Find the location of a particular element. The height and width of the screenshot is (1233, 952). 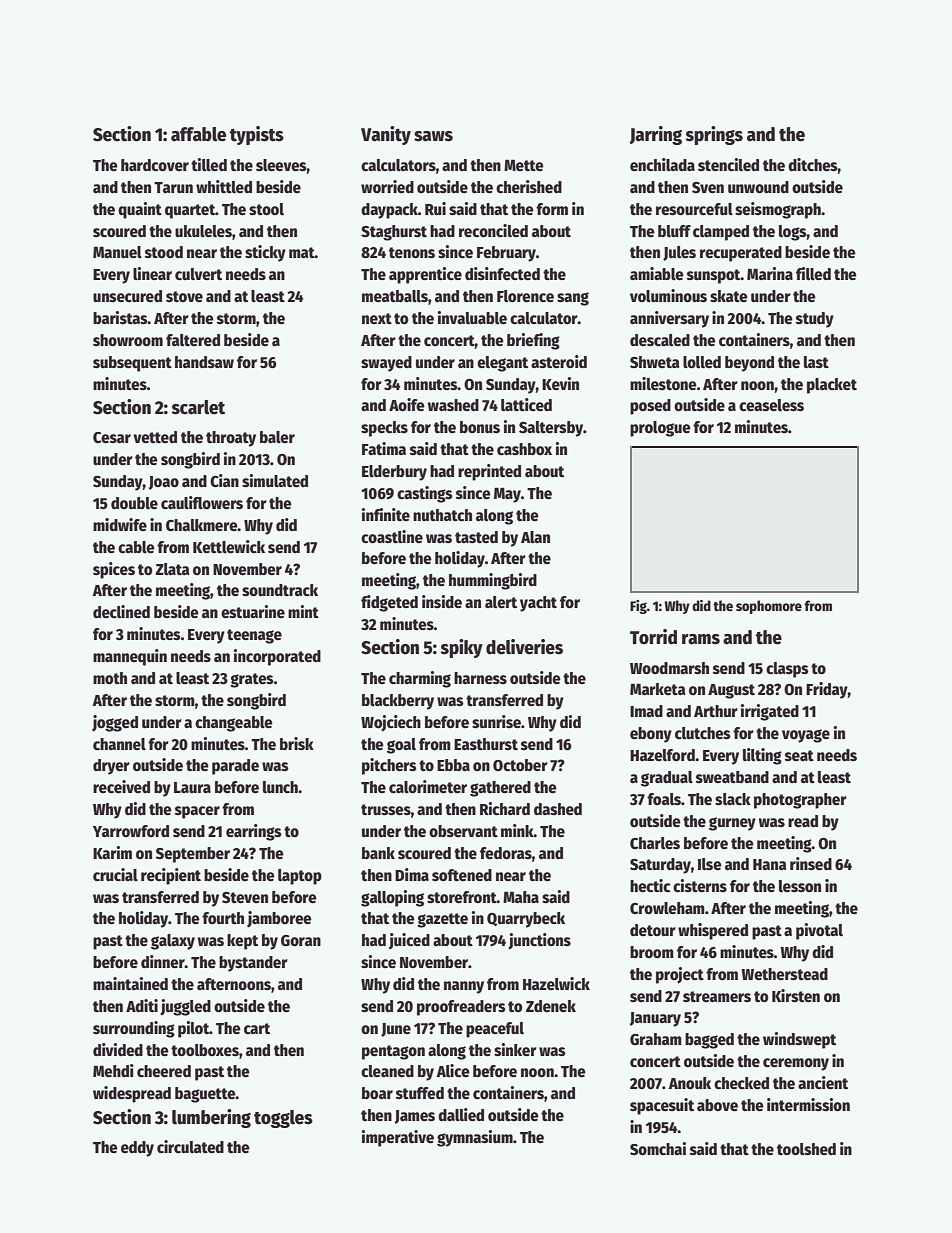

Staghurst is located at coordinates (394, 233).
